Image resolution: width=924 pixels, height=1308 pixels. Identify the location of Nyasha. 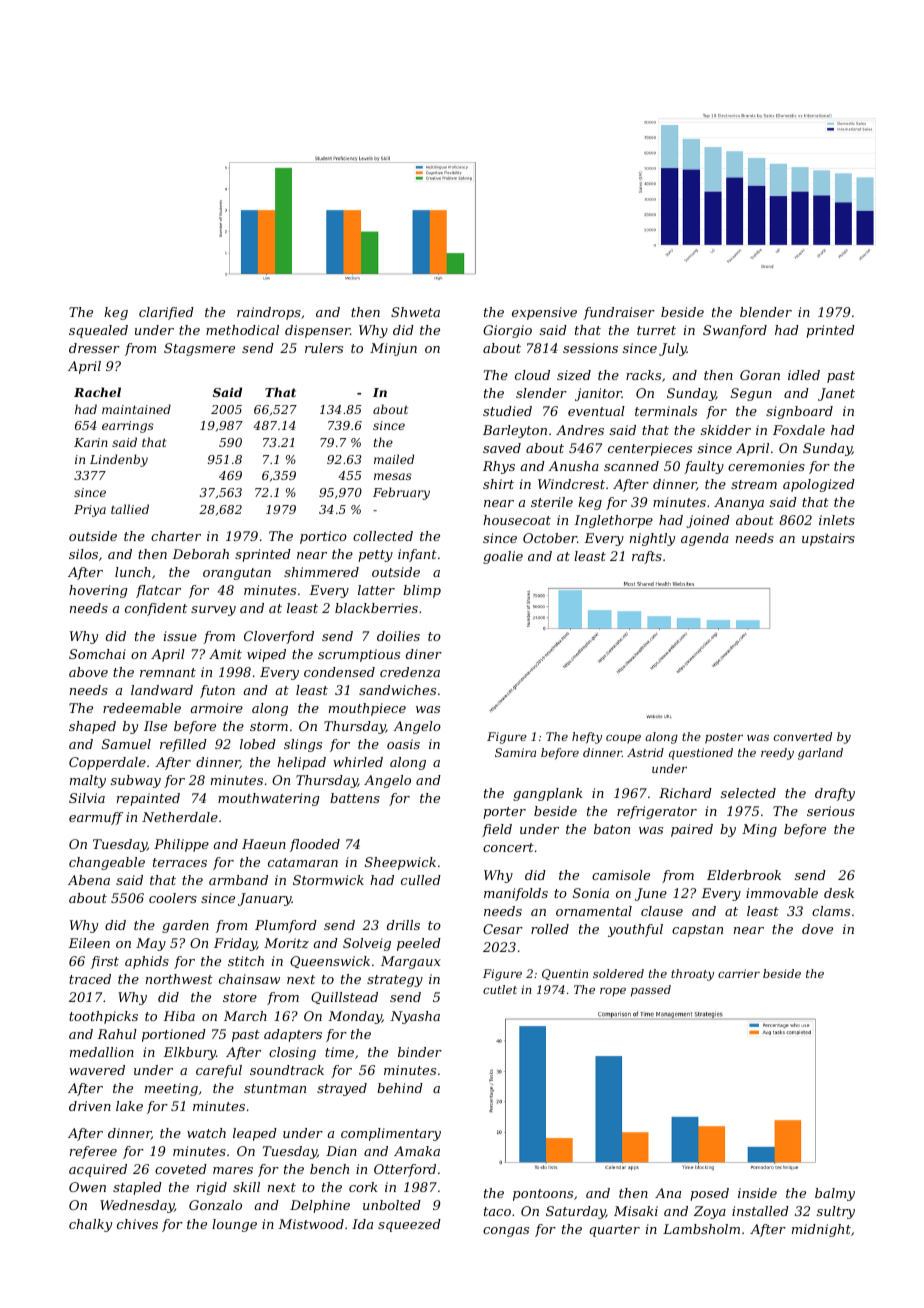
(415, 1017).
